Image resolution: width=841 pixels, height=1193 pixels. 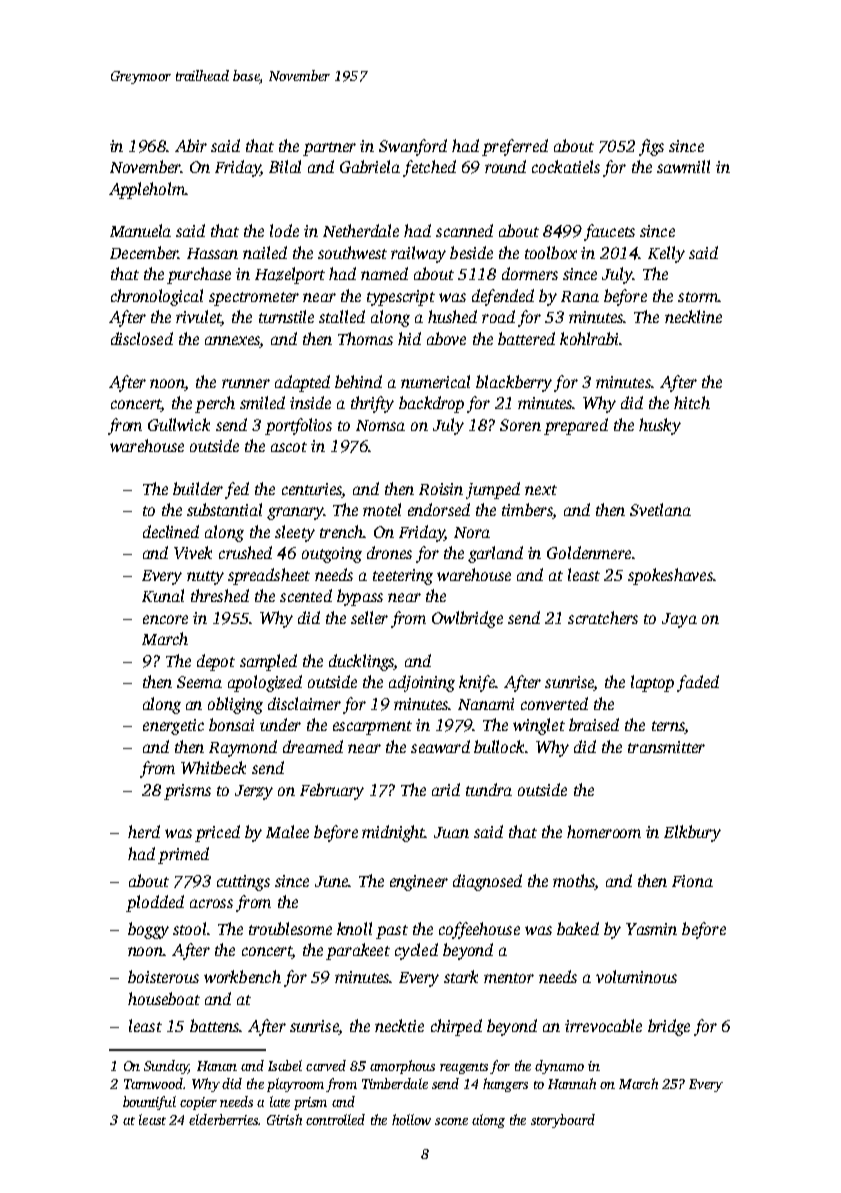 I want to click on scone, so click(x=451, y=1121).
